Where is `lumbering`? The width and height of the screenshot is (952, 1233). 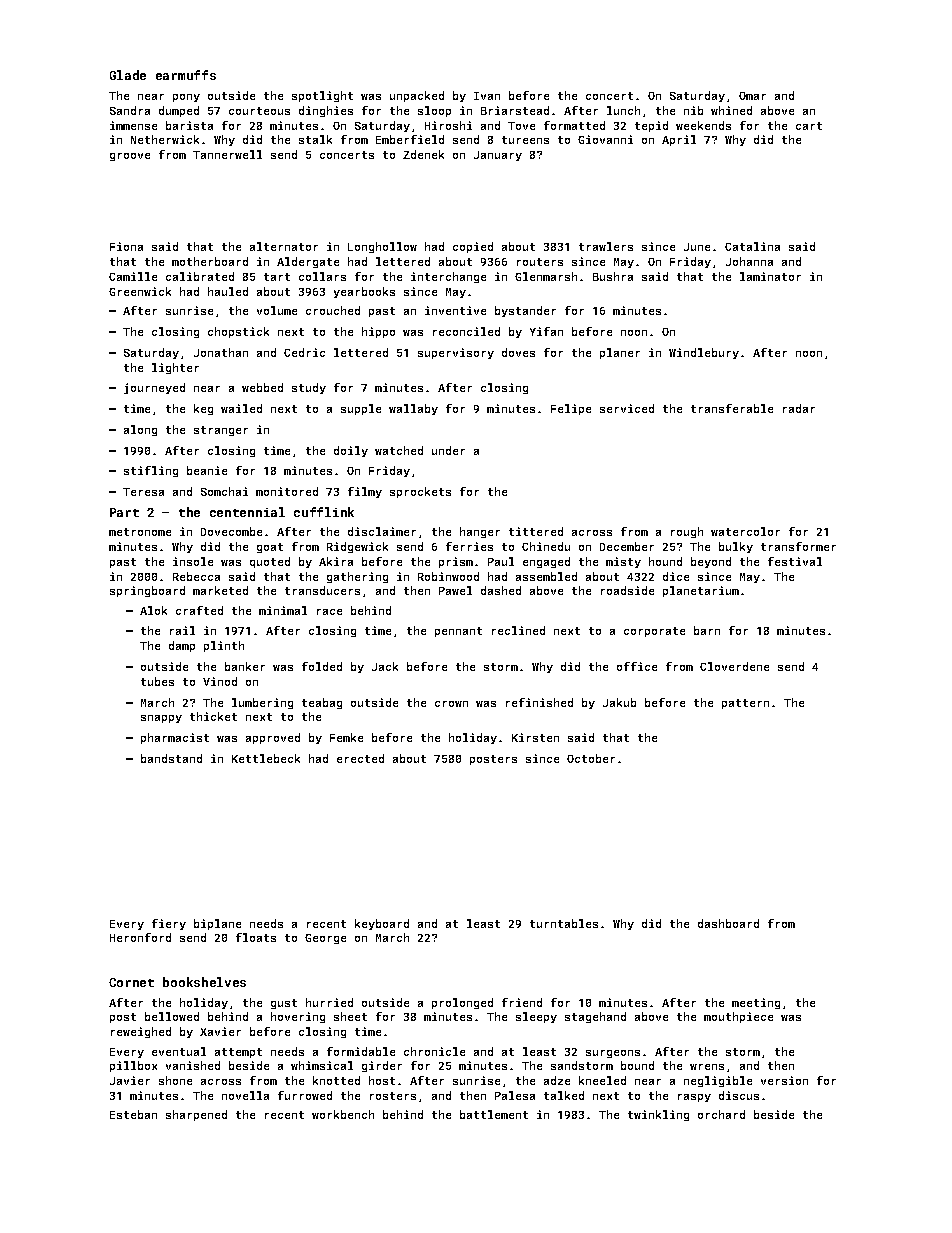
lumbering is located at coordinates (262, 703).
